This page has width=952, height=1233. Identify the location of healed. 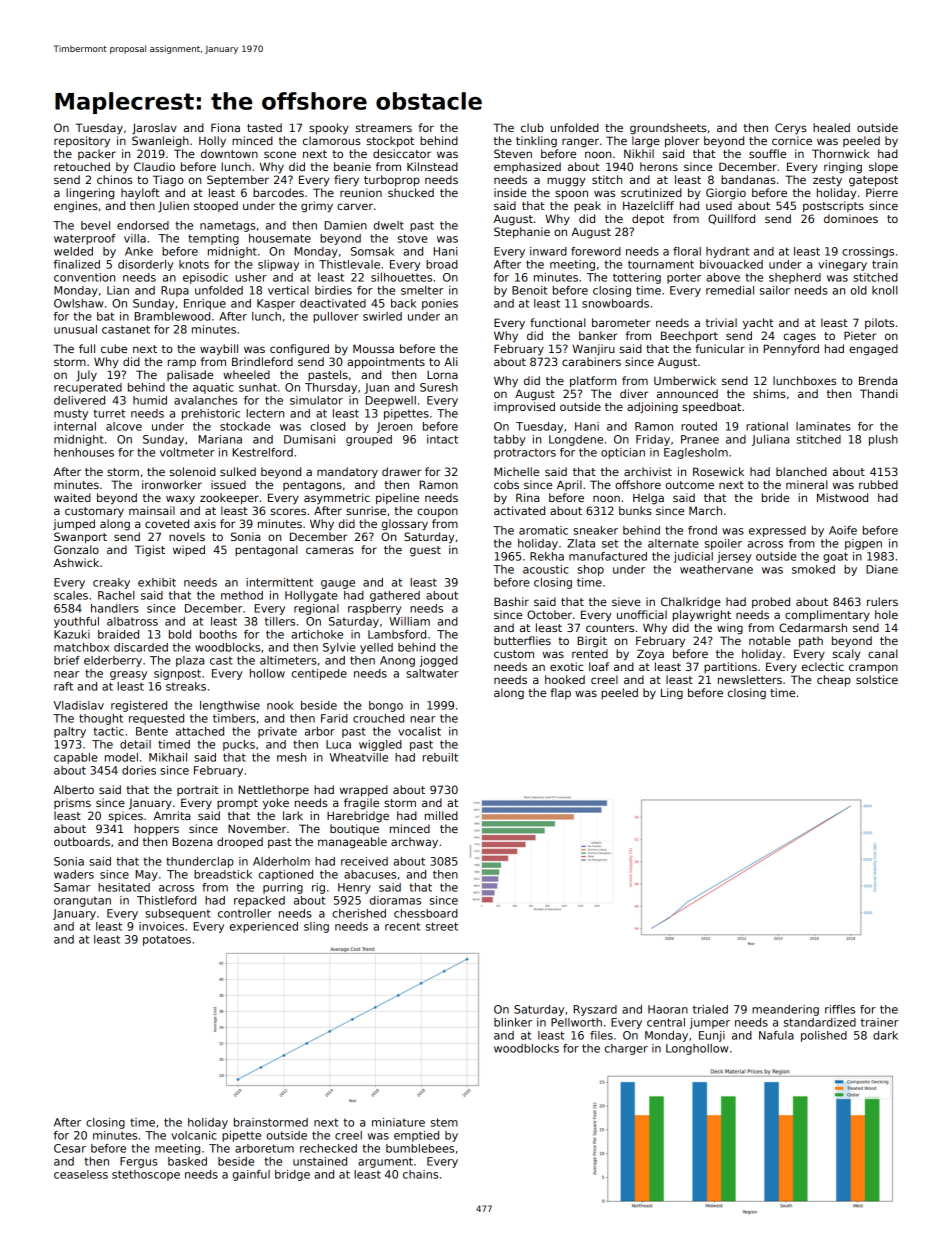
(831, 127).
